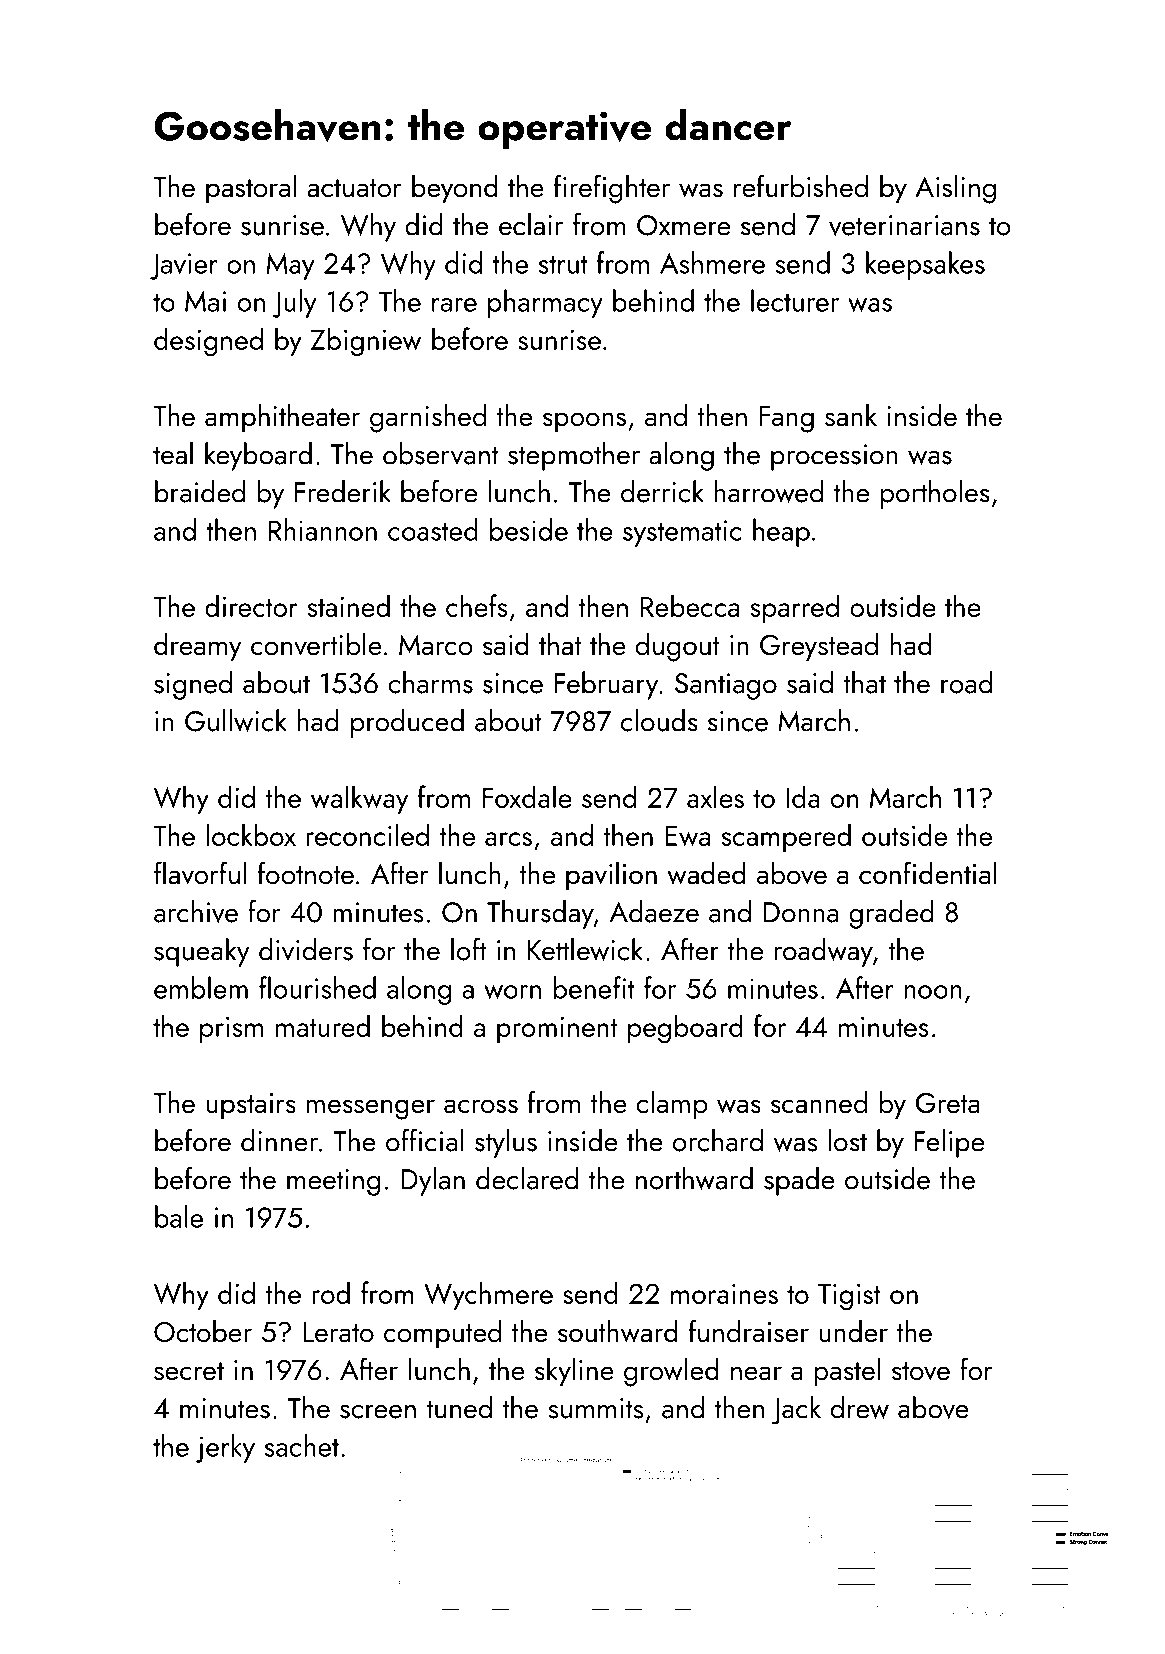  What do you see at coordinates (683, 225) in the screenshot?
I see `Oxmere` at bounding box center [683, 225].
